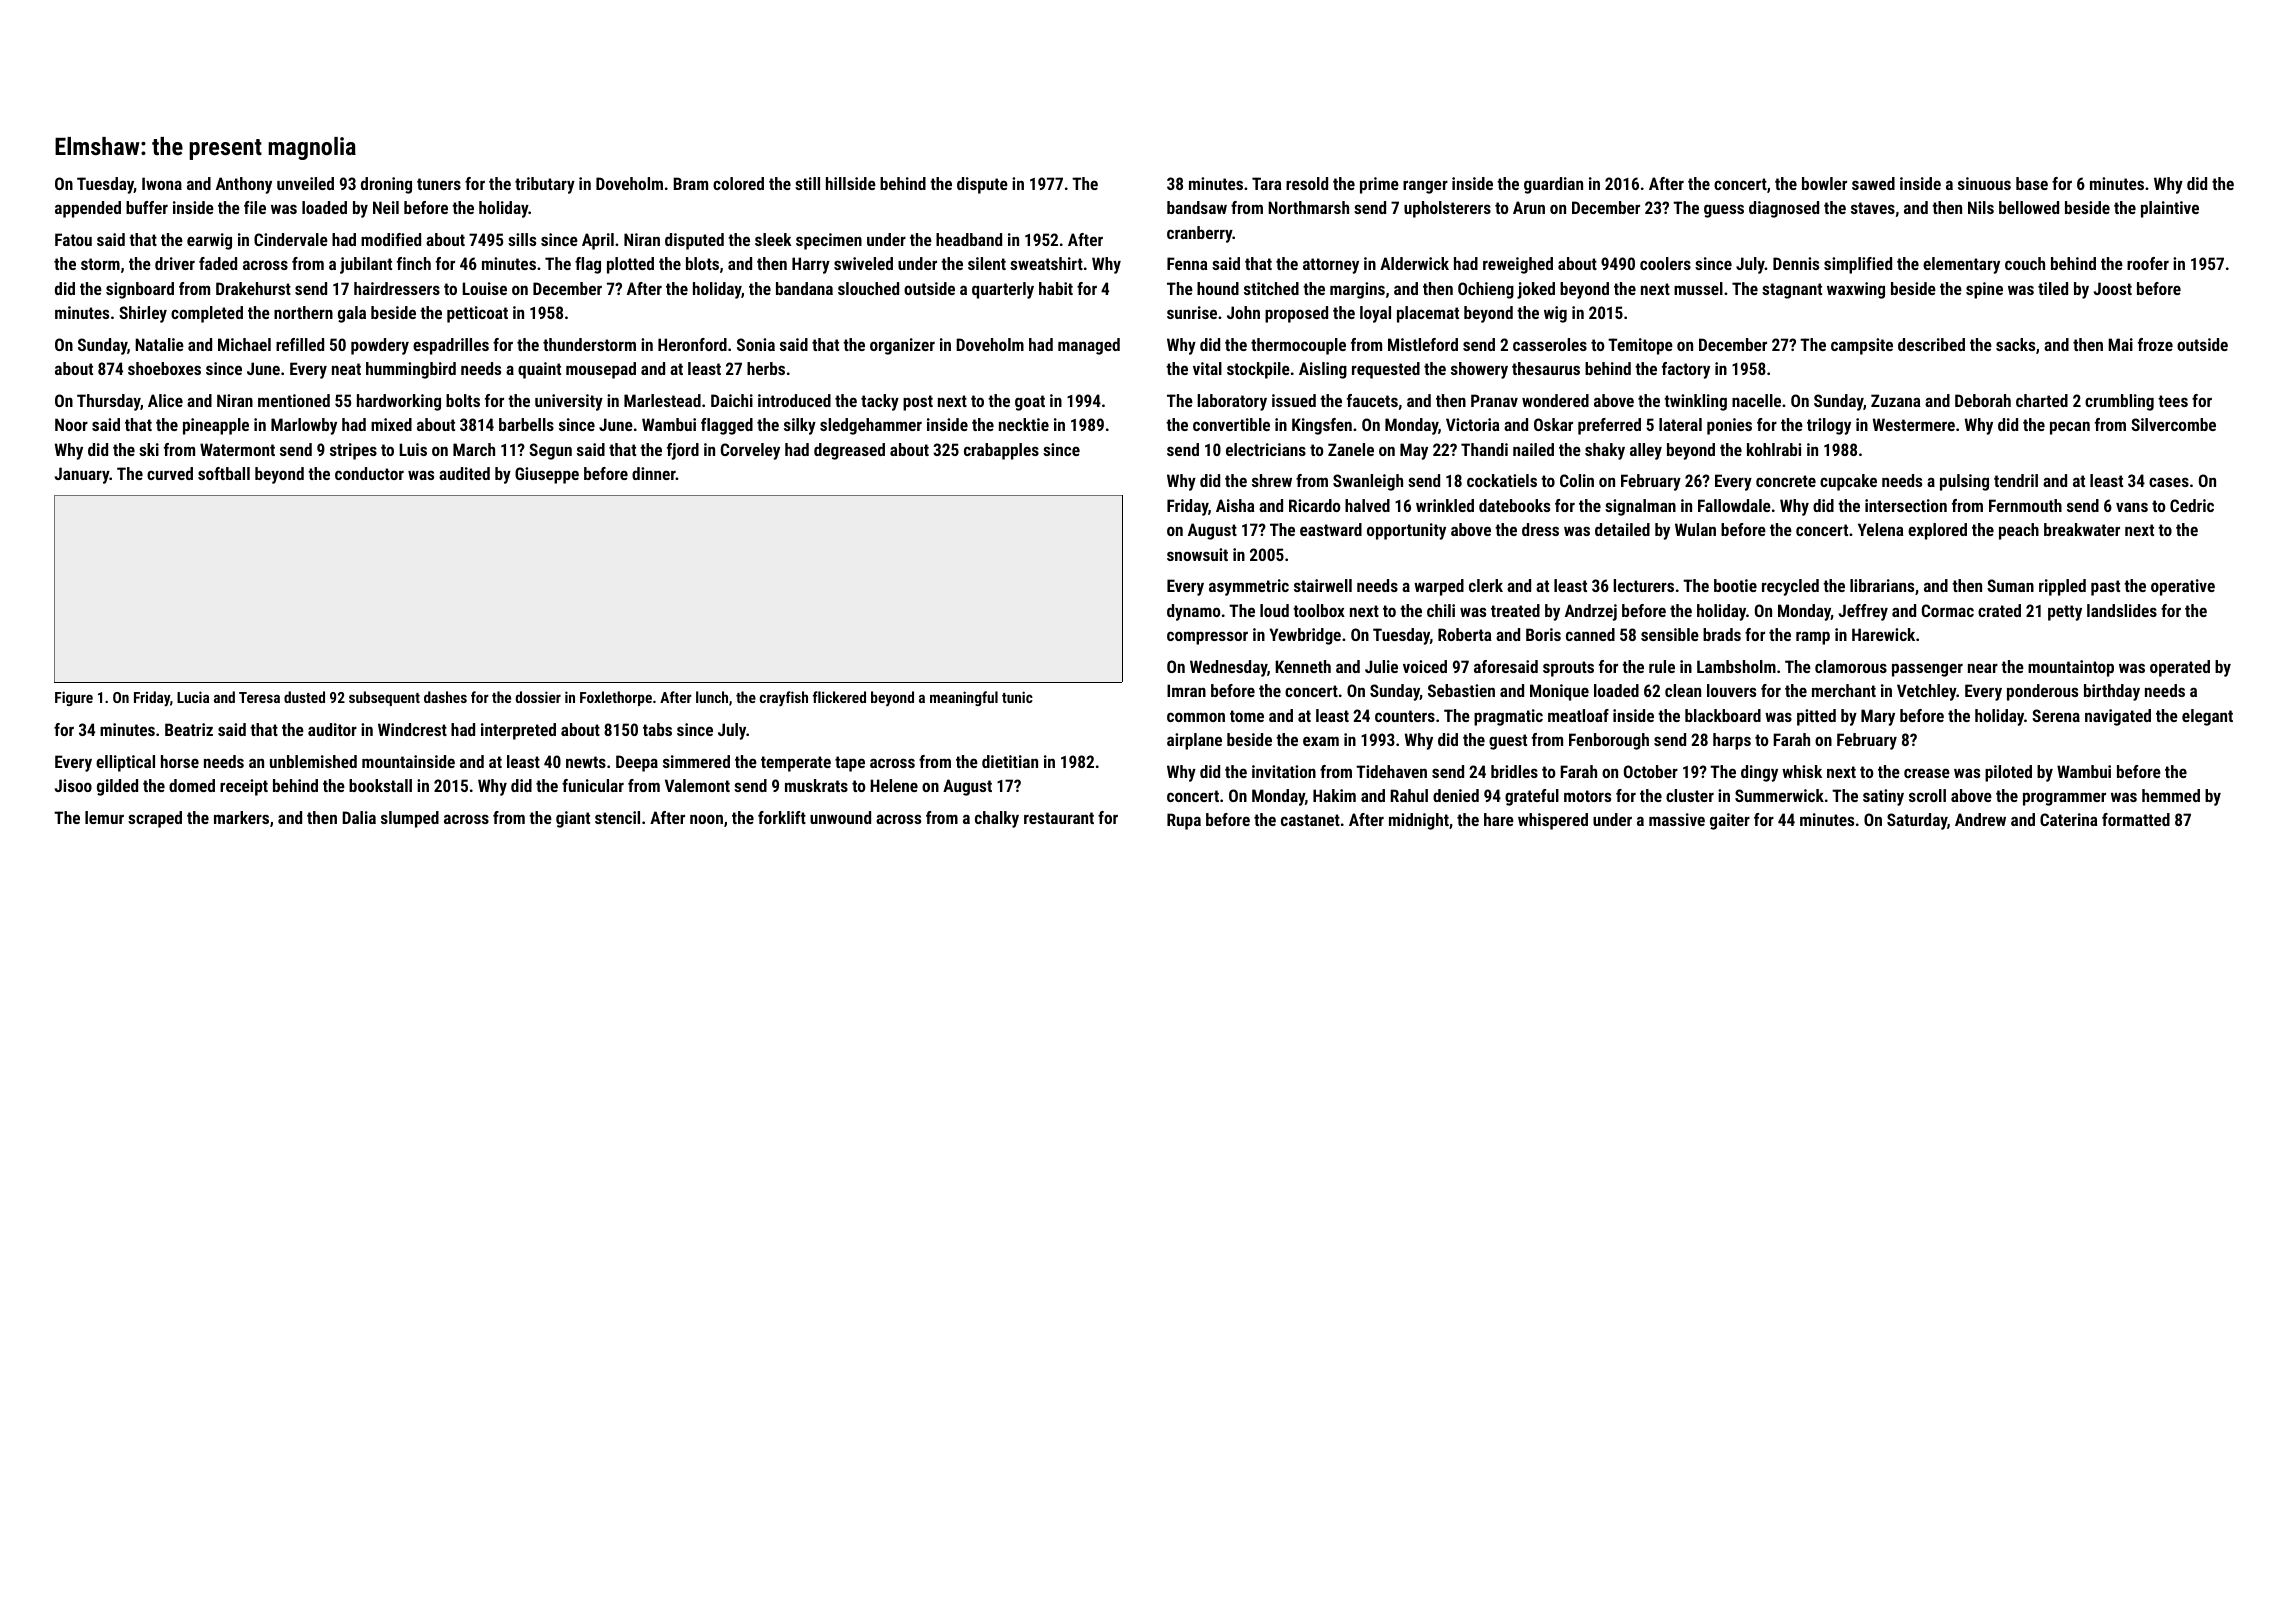 This image has height=1618, width=2289. I want to click on university, so click(569, 402).
